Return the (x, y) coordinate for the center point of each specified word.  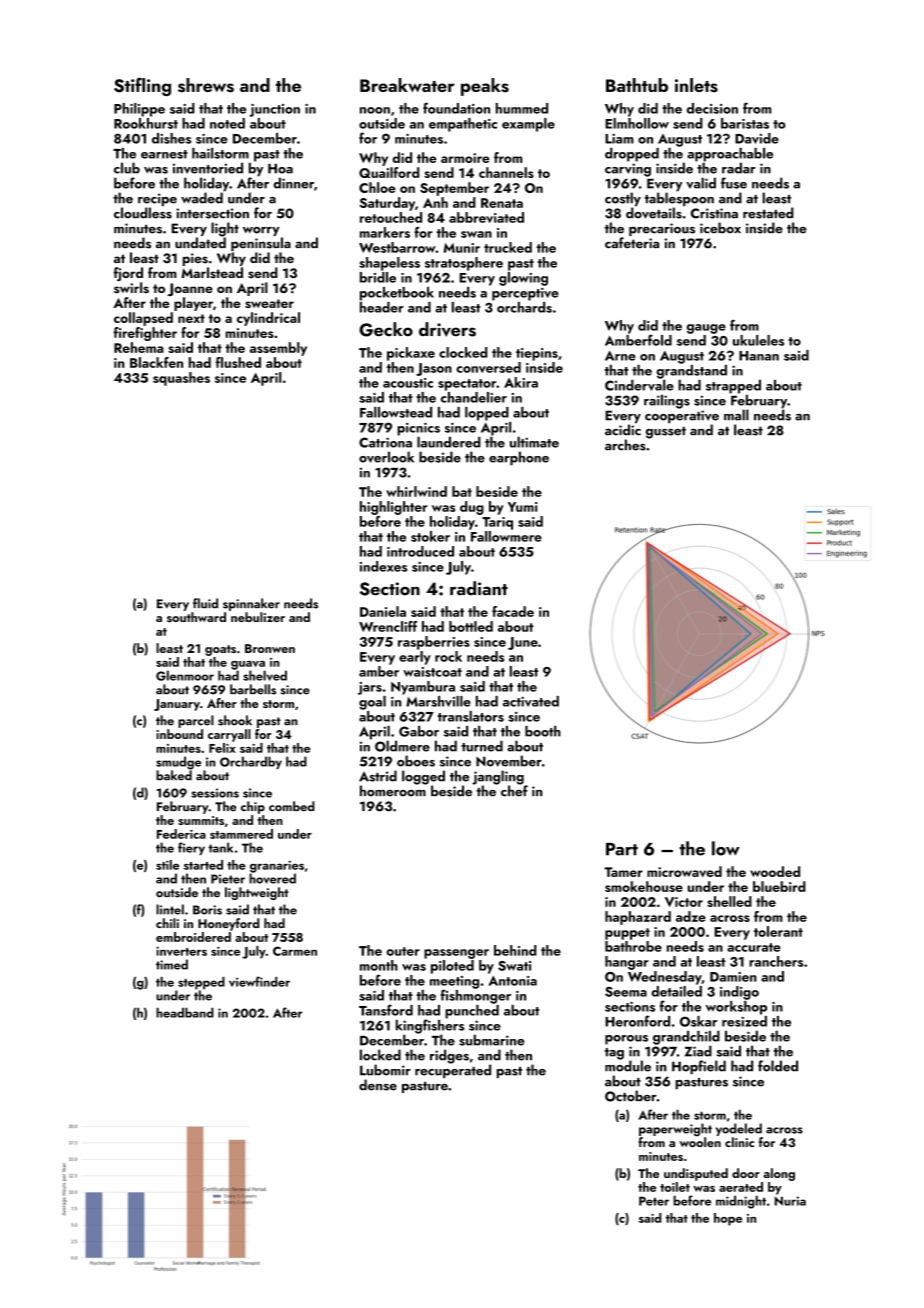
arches (625, 445)
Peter (654, 1201)
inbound (179, 734)
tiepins (537, 354)
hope (728, 1219)
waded (202, 198)
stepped (201, 983)
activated (531, 701)
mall (736, 415)
